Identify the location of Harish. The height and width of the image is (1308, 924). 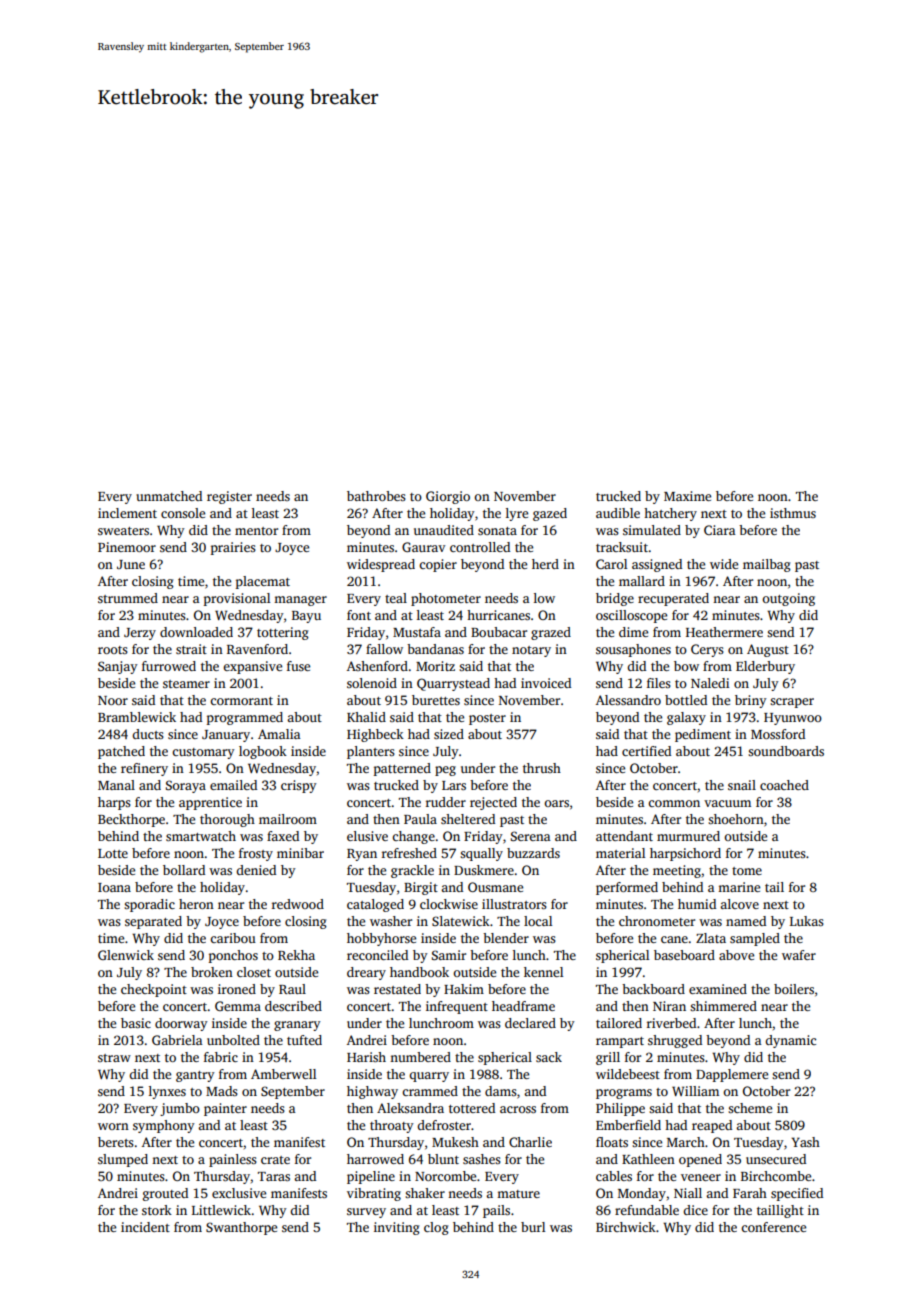
(366, 1057).
